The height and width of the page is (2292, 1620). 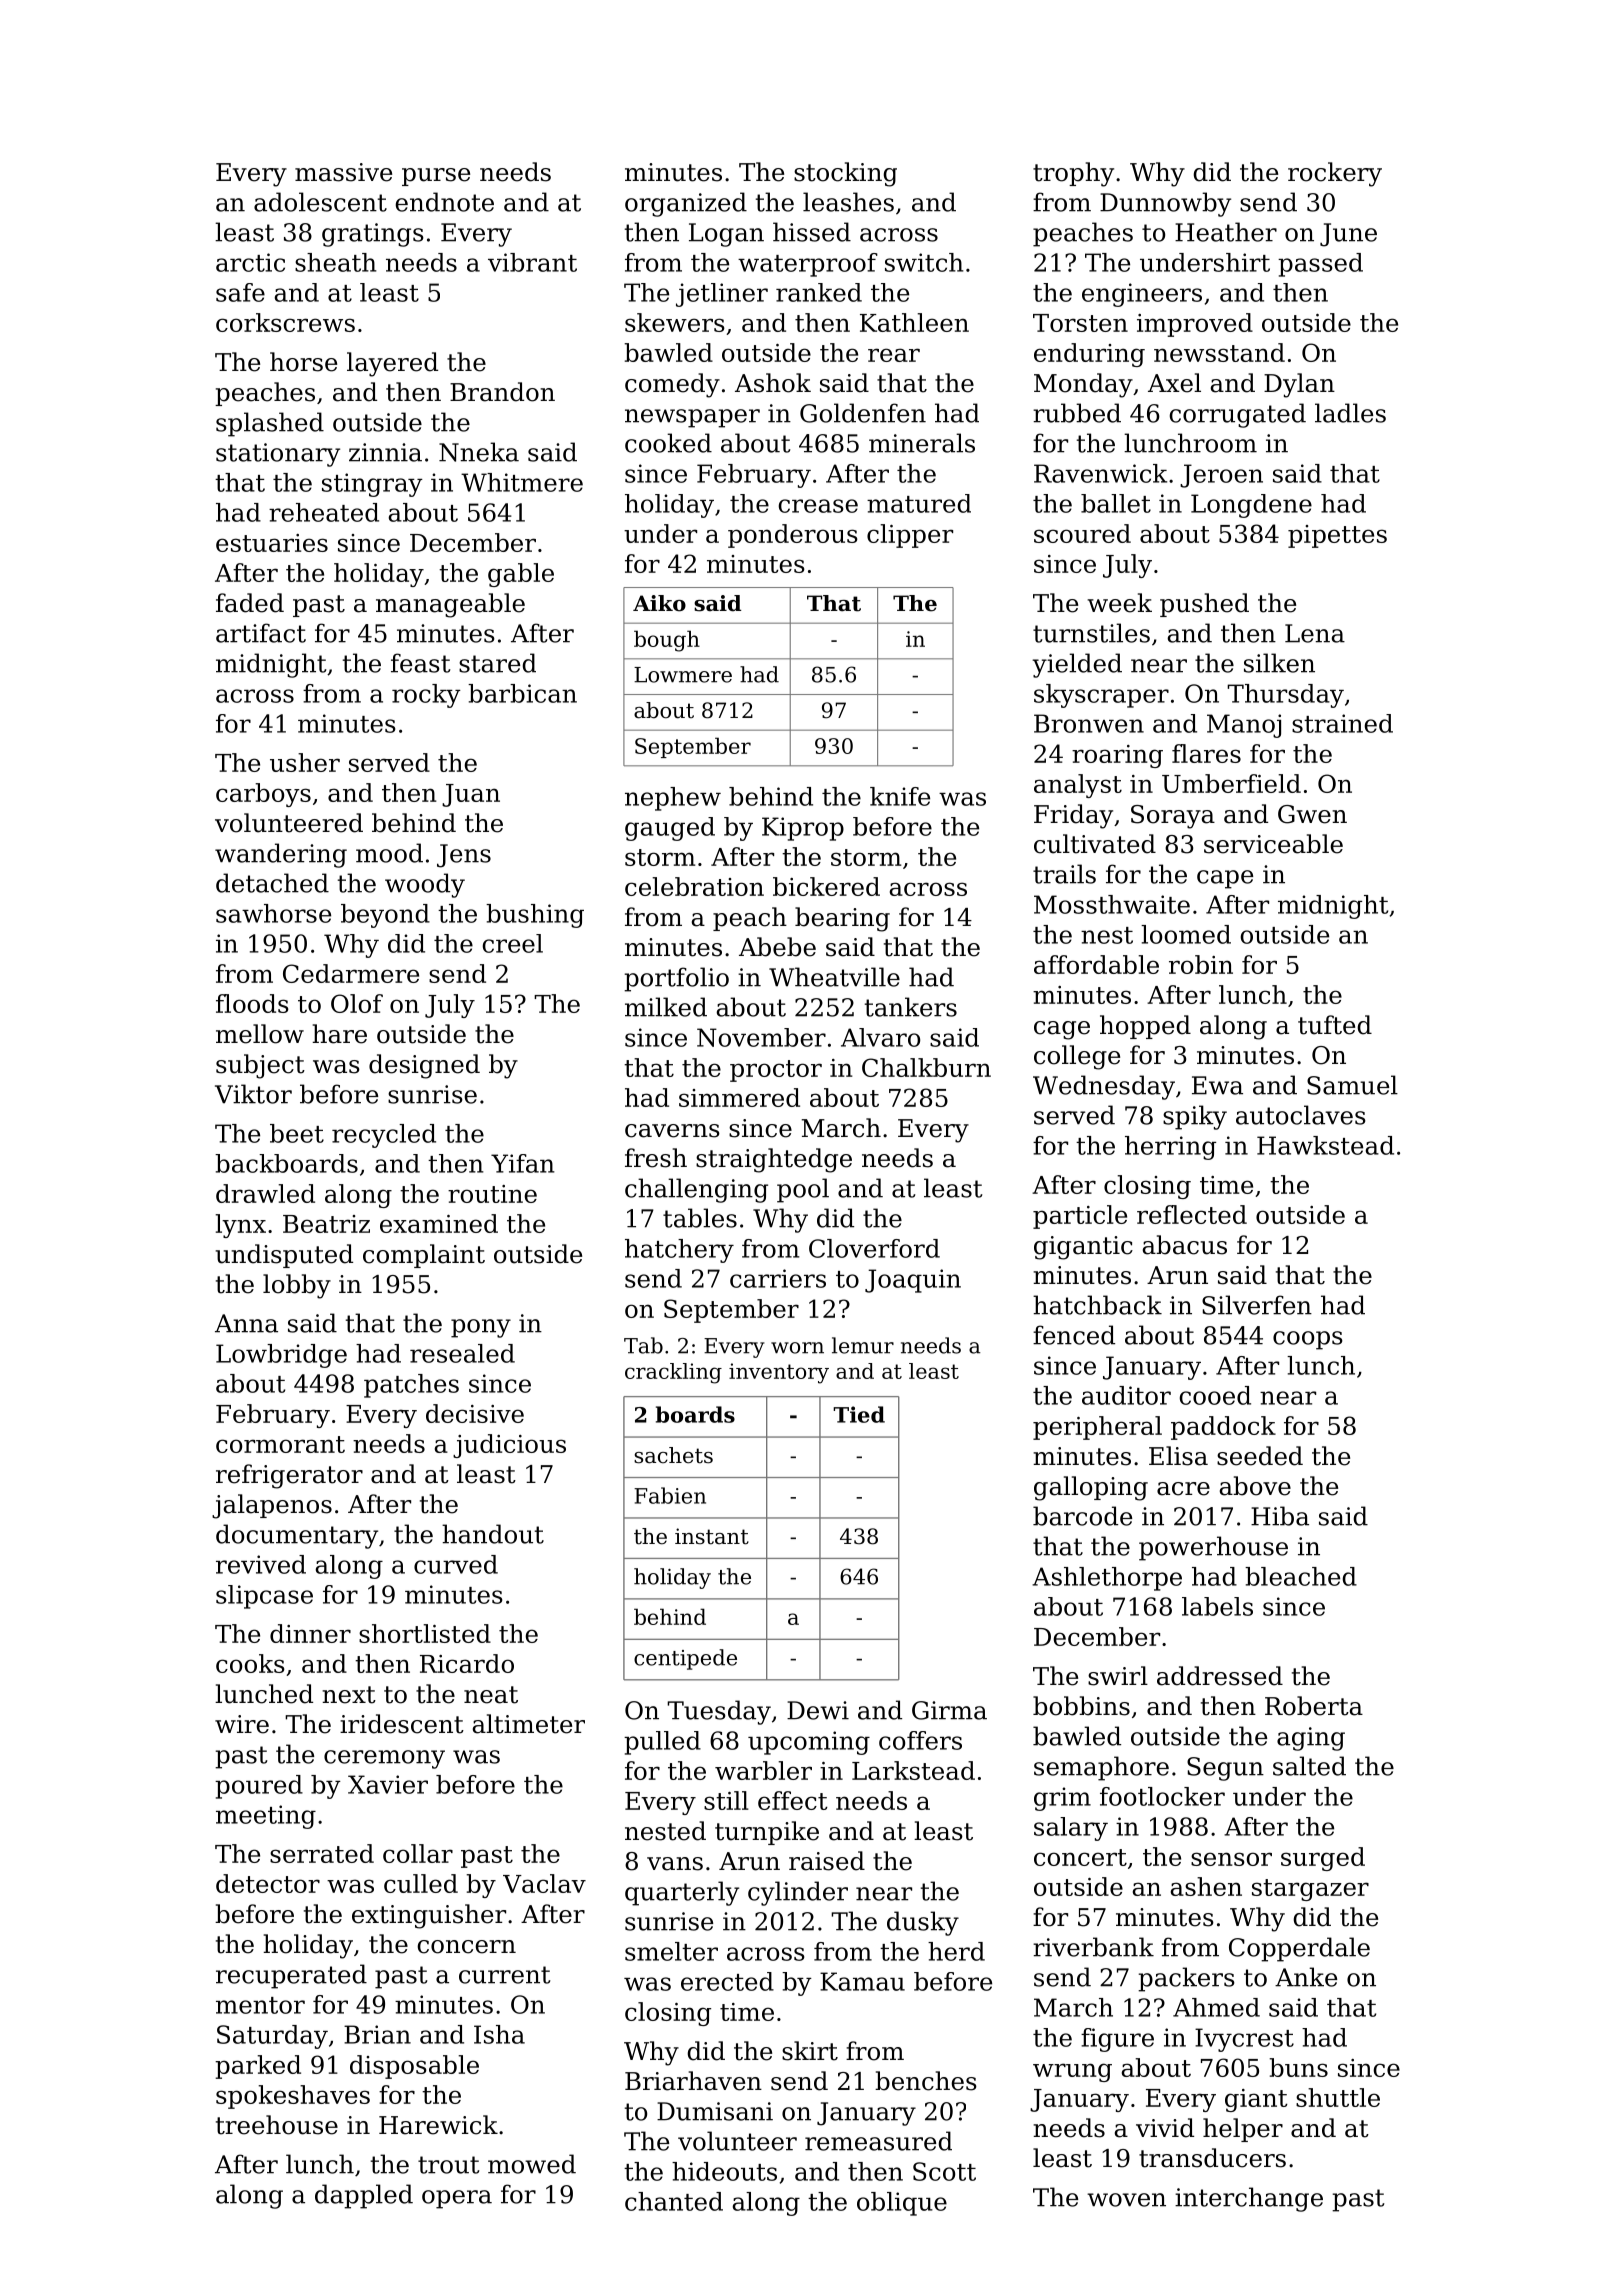 What do you see at coordinates (1335, 174) in the page?
I see `rockery` at bounding box center [1335, 174].
